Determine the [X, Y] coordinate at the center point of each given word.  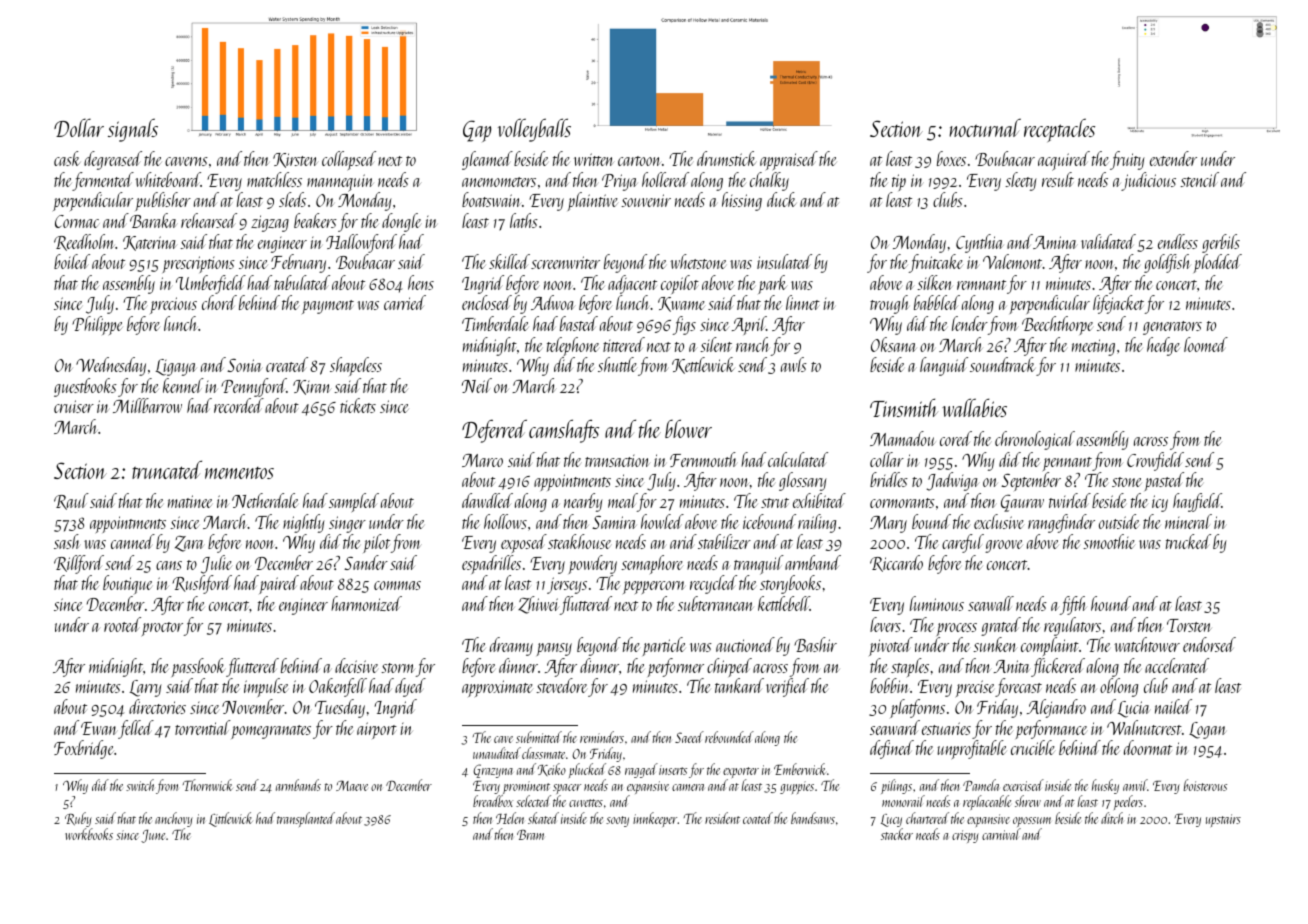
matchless [274, 179]
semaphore [652, 564]
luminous [937, 603]
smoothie [1109, 541]
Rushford [202, 584]
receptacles [1059, 130]
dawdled [487, 500]
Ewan [98, 728]
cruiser [74, 406]
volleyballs [534, 130]
